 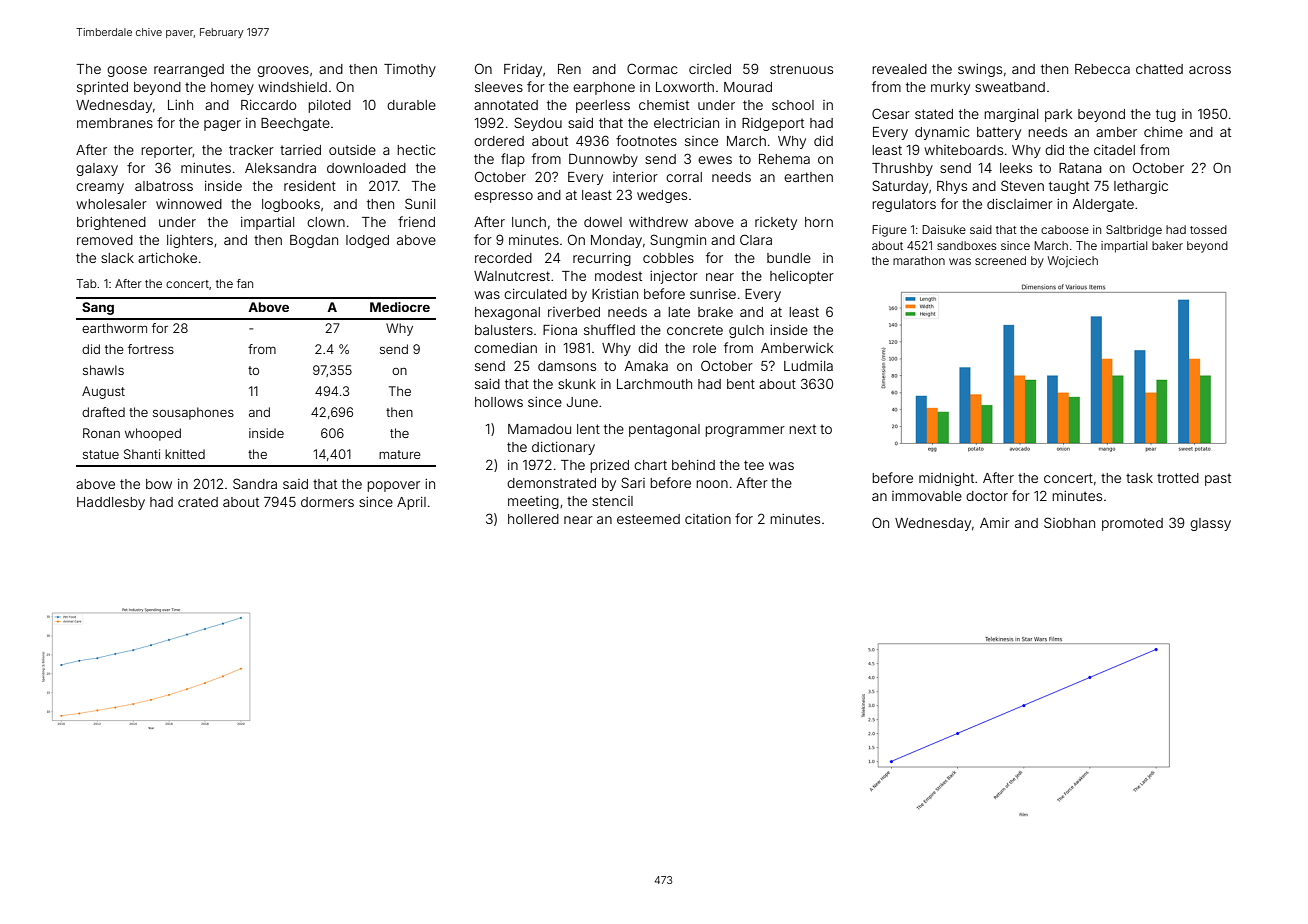 I want to click on chatted, so click(x=1159, y=69).
